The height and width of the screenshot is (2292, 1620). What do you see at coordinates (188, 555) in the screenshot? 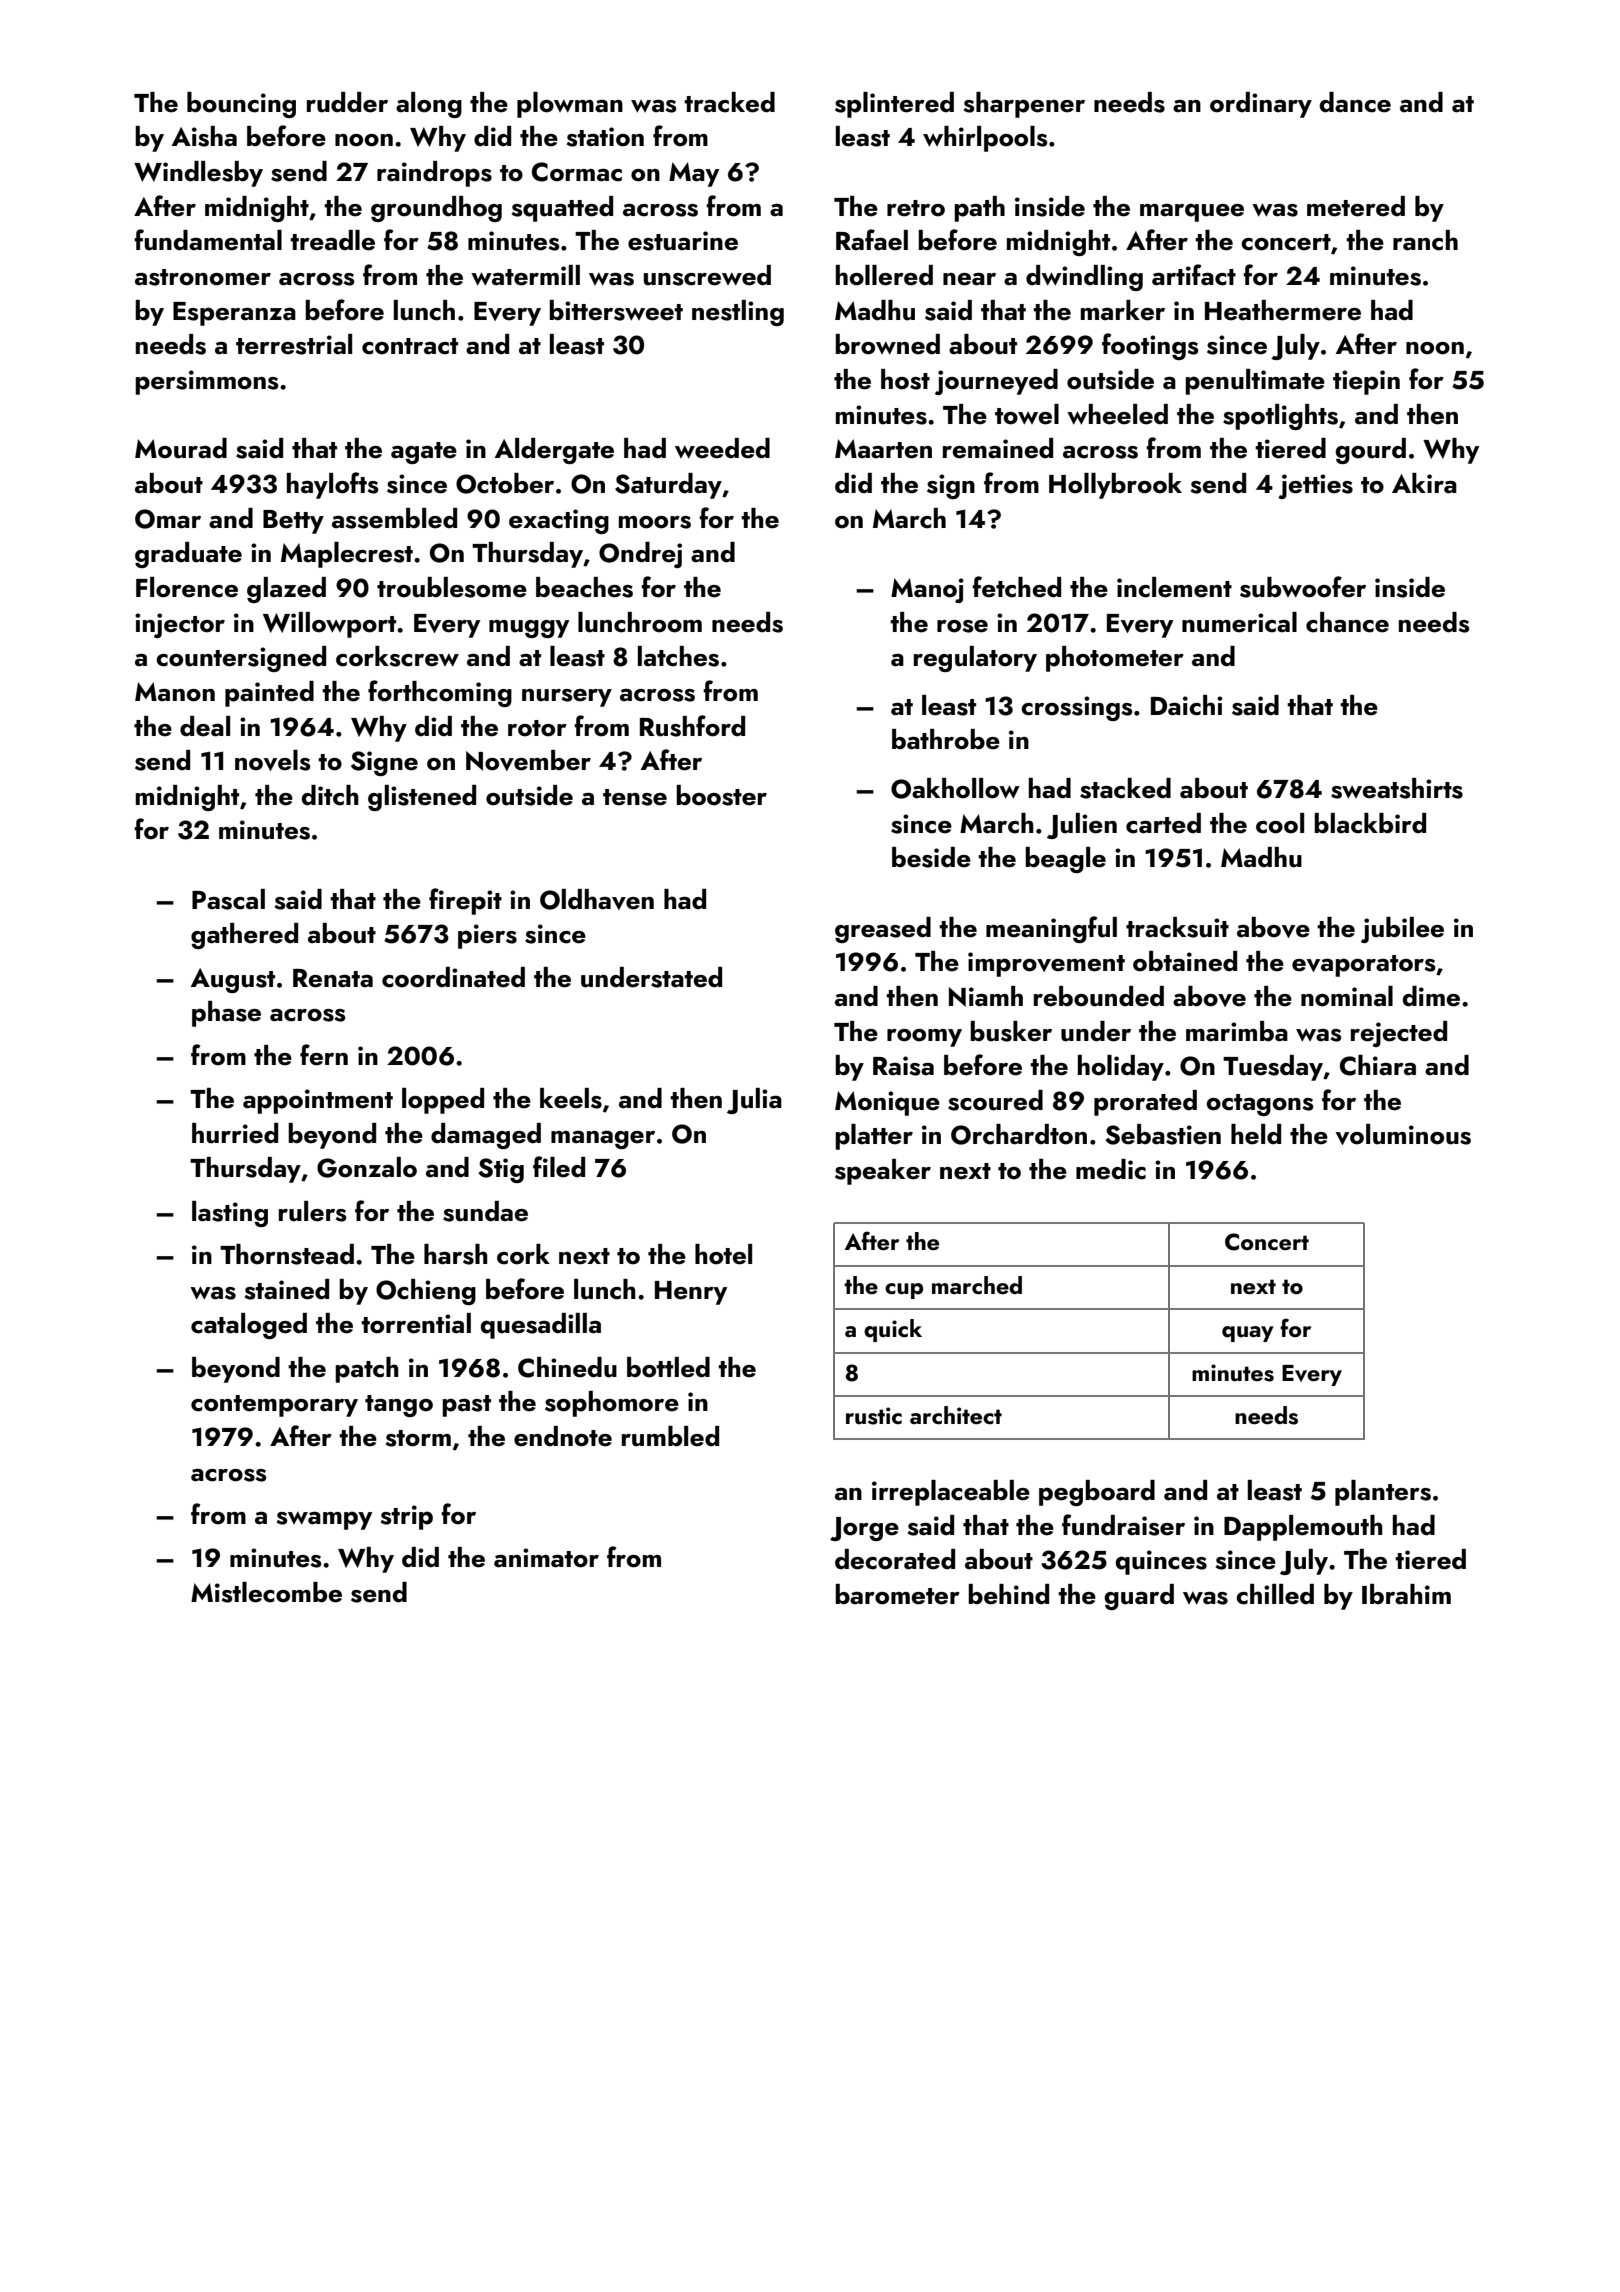
I see `graduate` at bounding box center [188, 555].
